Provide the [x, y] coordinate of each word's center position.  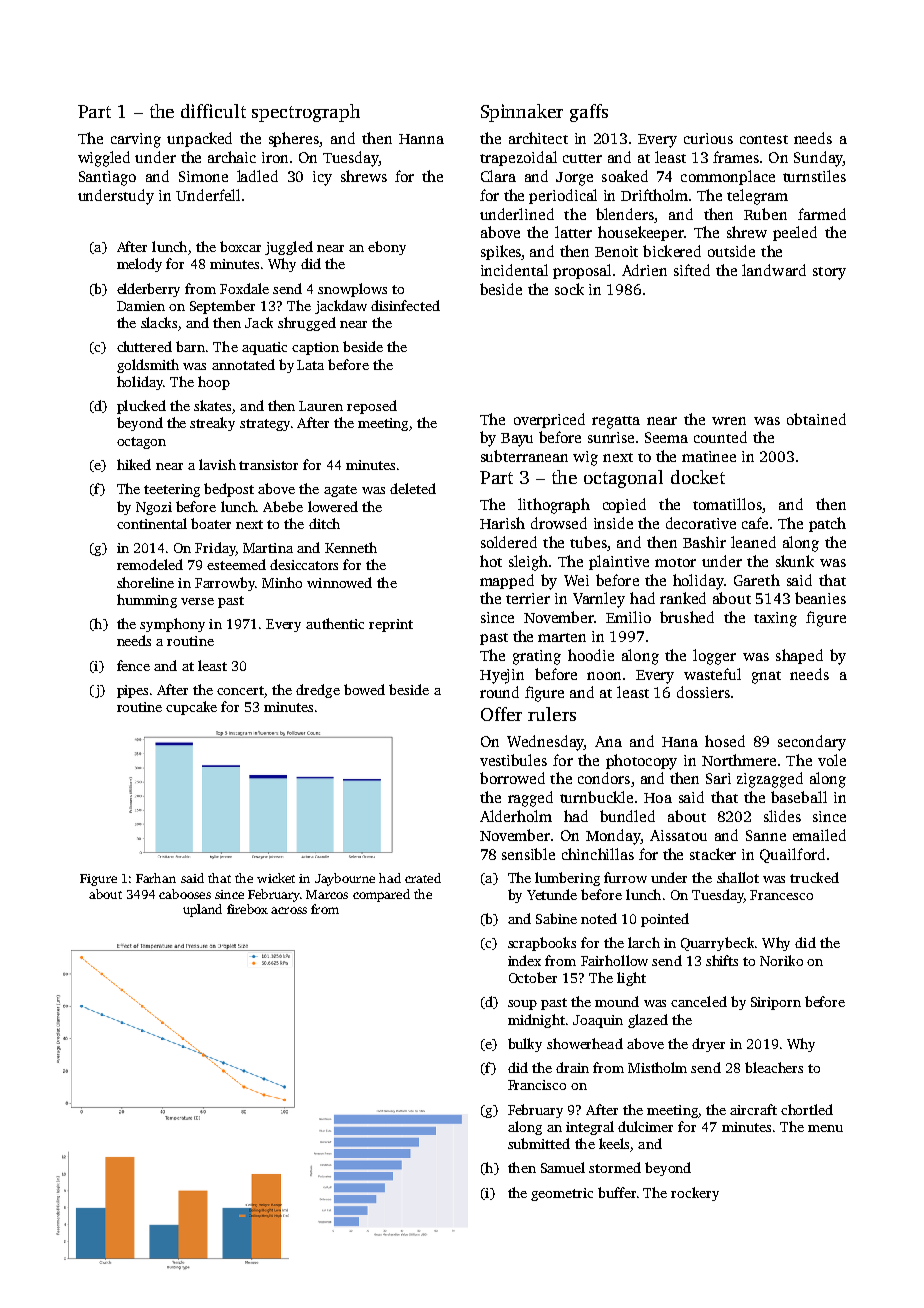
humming [147, 601]
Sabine [556, 918]
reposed [372, 407]
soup [522, 1005]
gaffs [589, 113]
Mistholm [657, 1067]
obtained [816, 419]
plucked [141, 407]
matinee [709, 456]
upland [202, 910]
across [289, 910]
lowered [333, 506]
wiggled [104, 159]
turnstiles [814, 176]
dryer [708, 1045]
